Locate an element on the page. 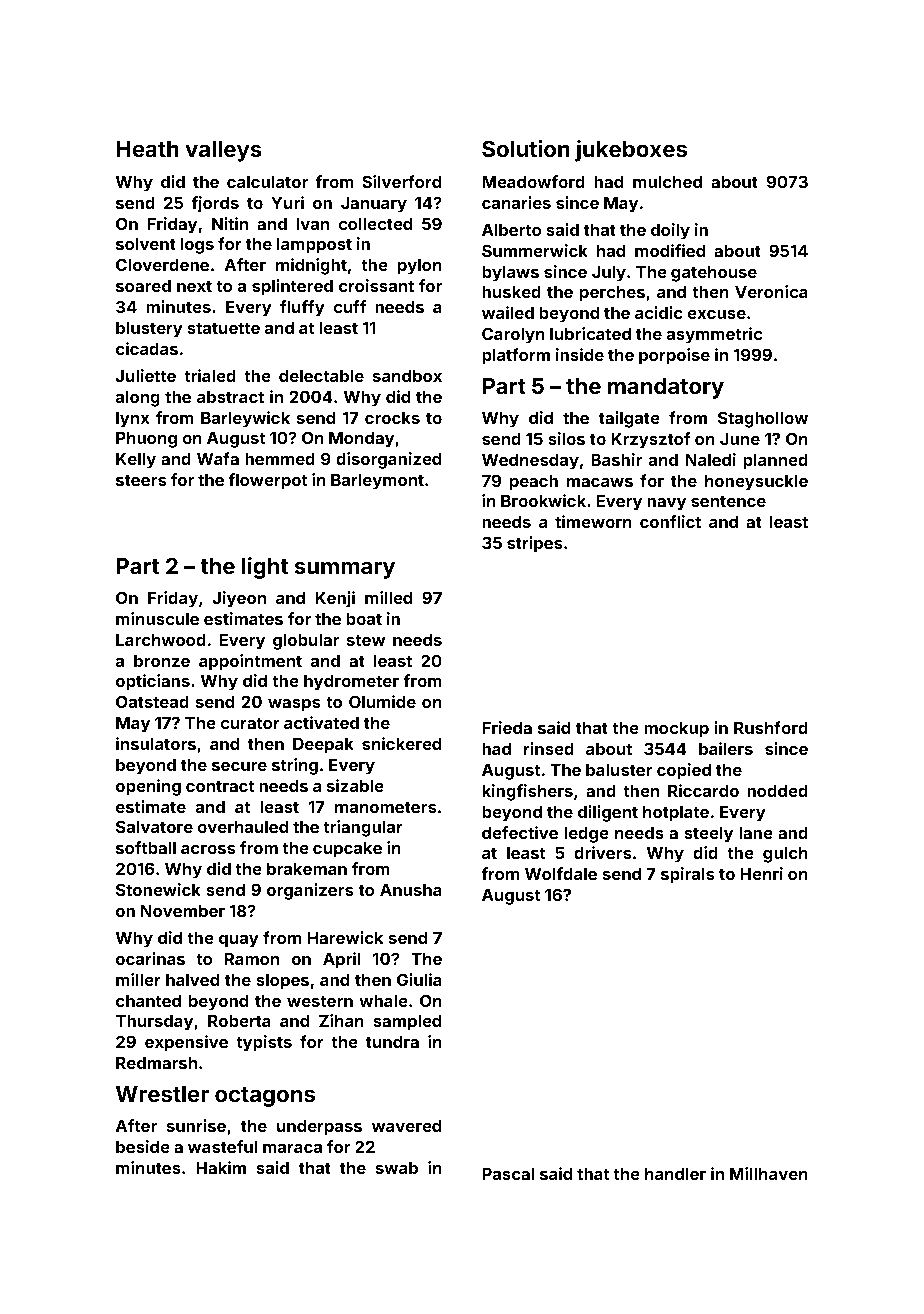 The image size is (924, 1314). Kelly is located at coordinates (136, 461).
